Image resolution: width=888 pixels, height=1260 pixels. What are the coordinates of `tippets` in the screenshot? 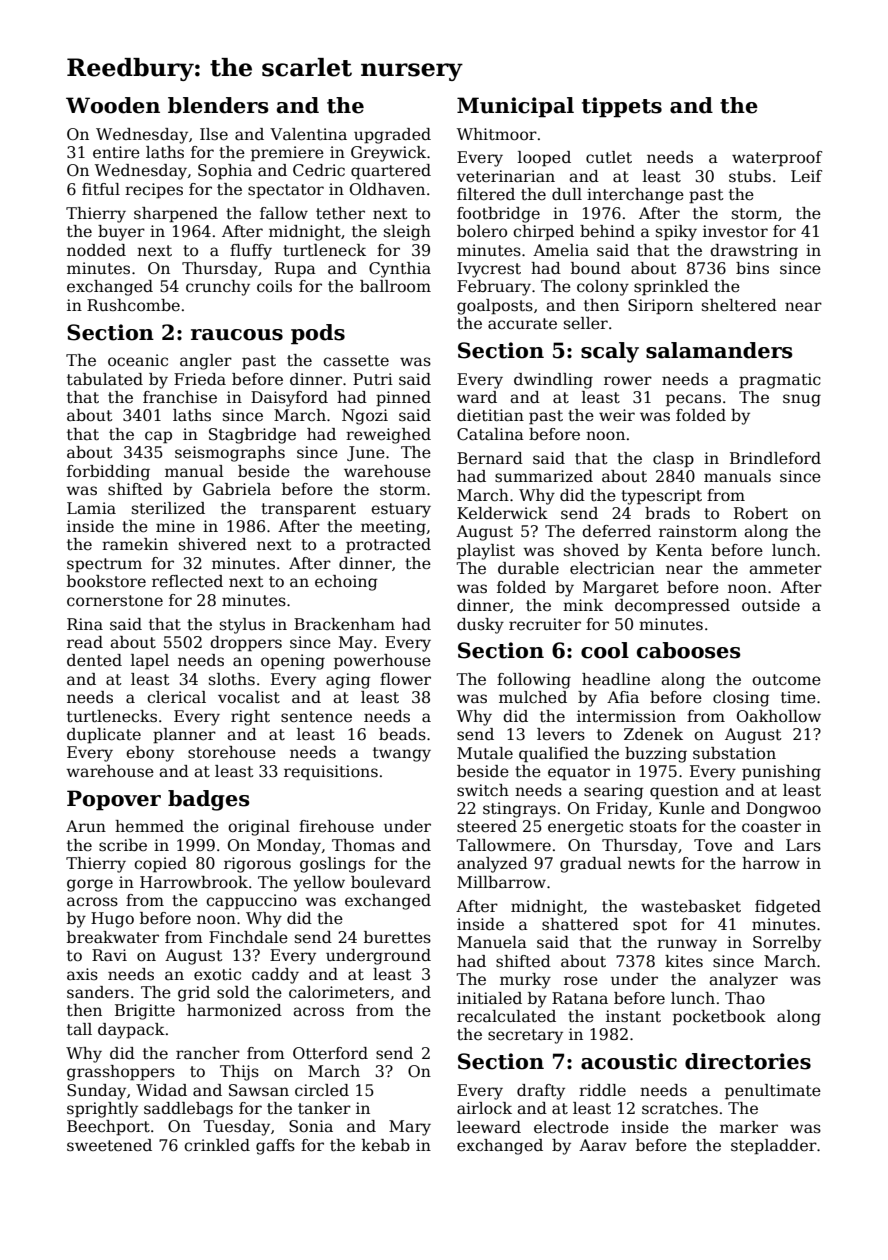 It's located at (622, 107).
